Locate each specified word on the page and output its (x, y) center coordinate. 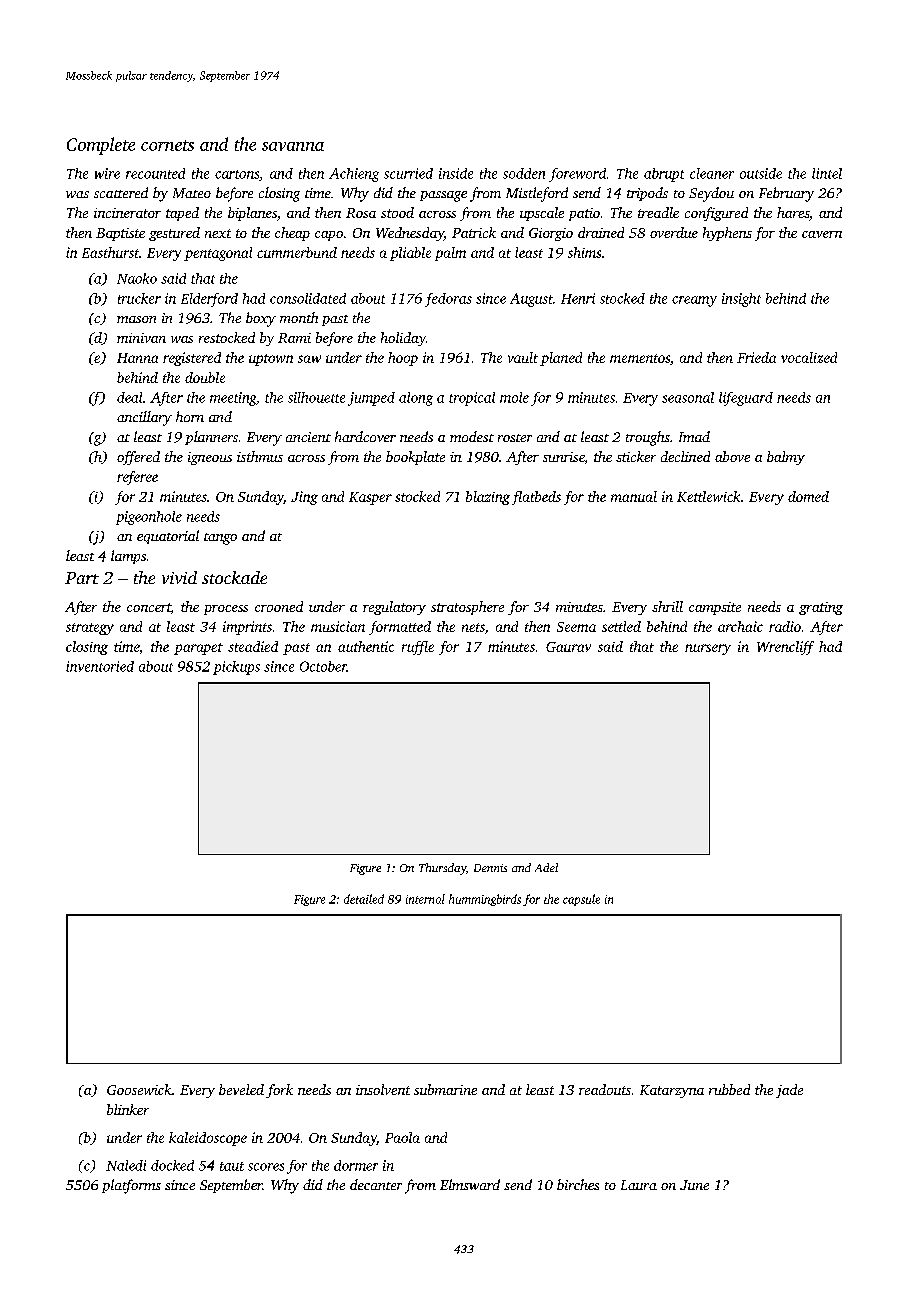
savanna (293, 146)
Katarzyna (672, 1091)
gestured (174, 234)
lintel (827, 173)
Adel (546, 867)
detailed (364, 899)
